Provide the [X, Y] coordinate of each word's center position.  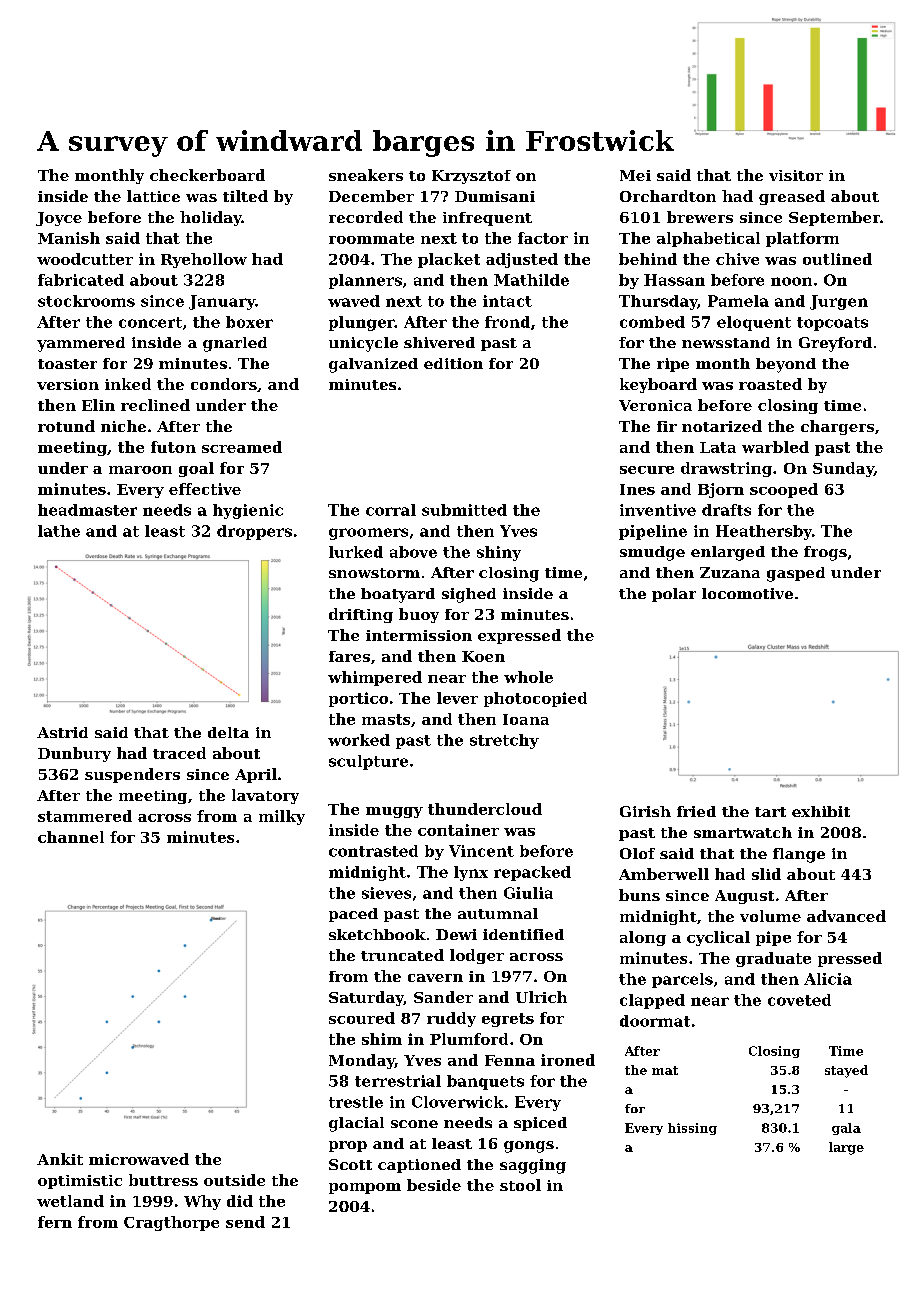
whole [528, 677]
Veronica [655, 405]
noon [791, 281]
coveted [799, 1000]
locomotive [747, 593]
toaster [67, 364]
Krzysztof [471, 177]
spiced [540, 1124]
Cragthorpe [171, 1223]
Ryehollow [204, 260]
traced [179, 753]
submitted [464, 510]
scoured [362, 1018]
